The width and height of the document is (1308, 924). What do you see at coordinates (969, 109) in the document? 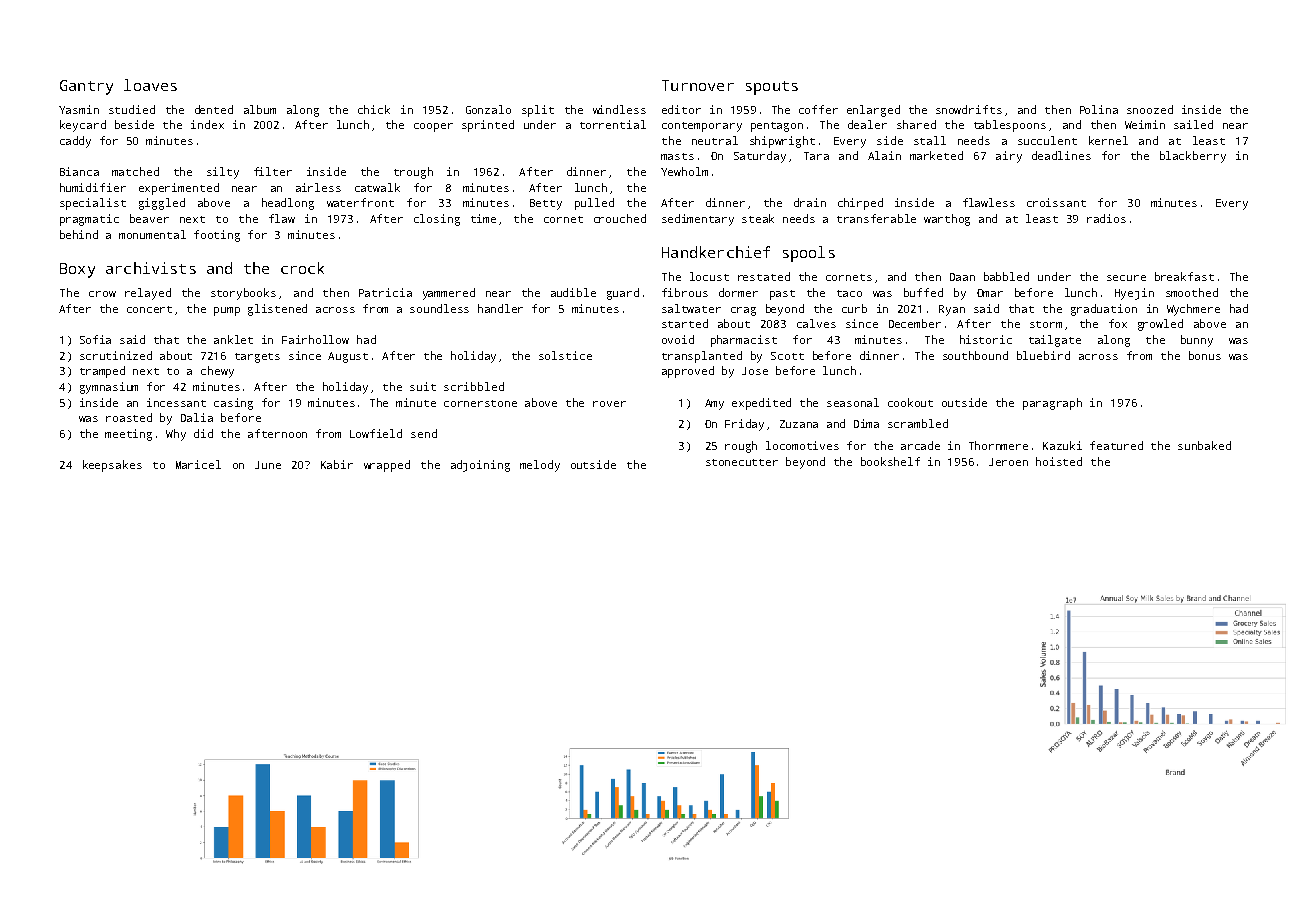
I see `snowdrifts` at bounding box center [969, 109].
